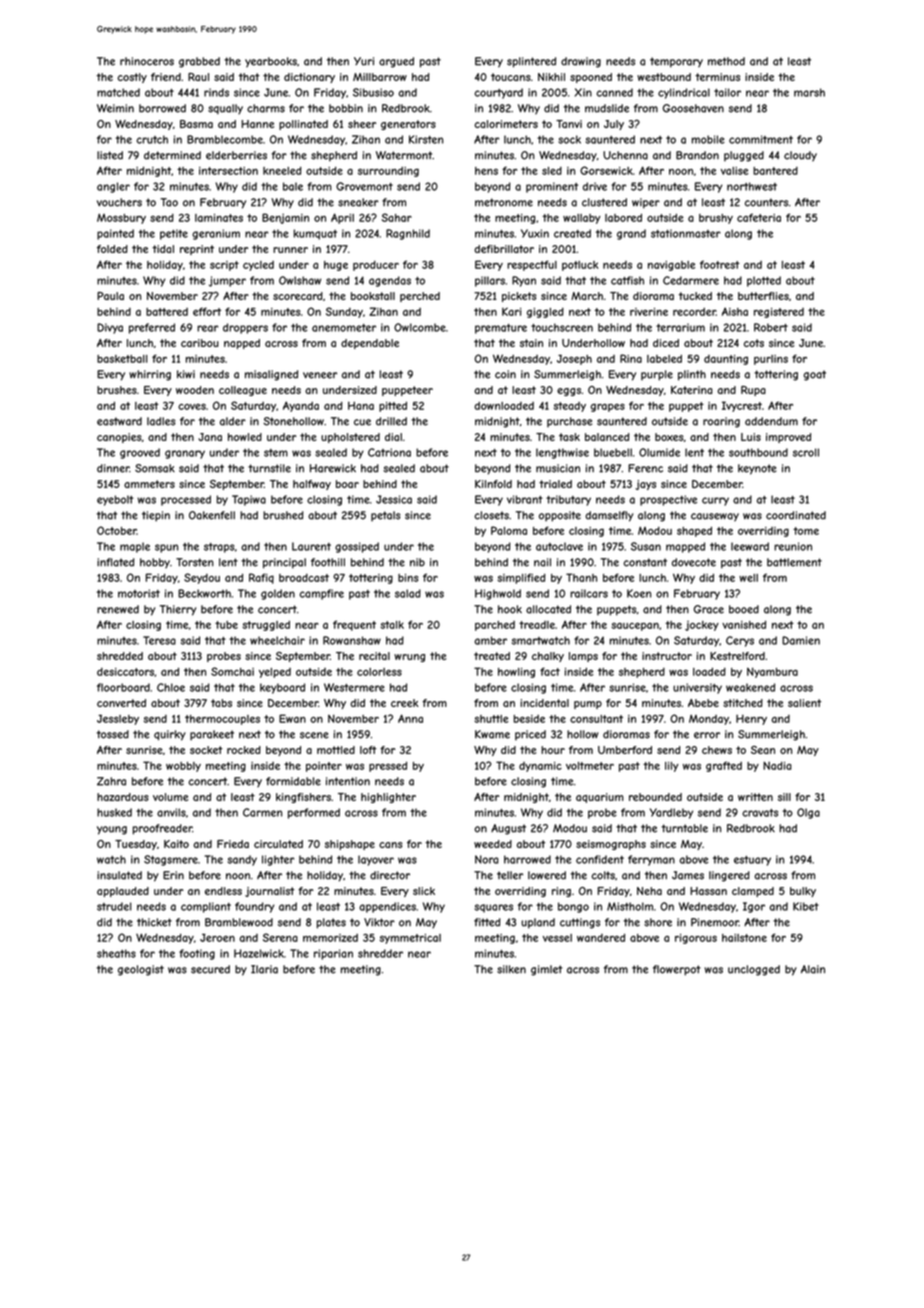 Image resolution: width=924 pixels, height=1308 pixels. Describe the element at coordinates (754, 970) in the document. I see `unclogged` at that location.
